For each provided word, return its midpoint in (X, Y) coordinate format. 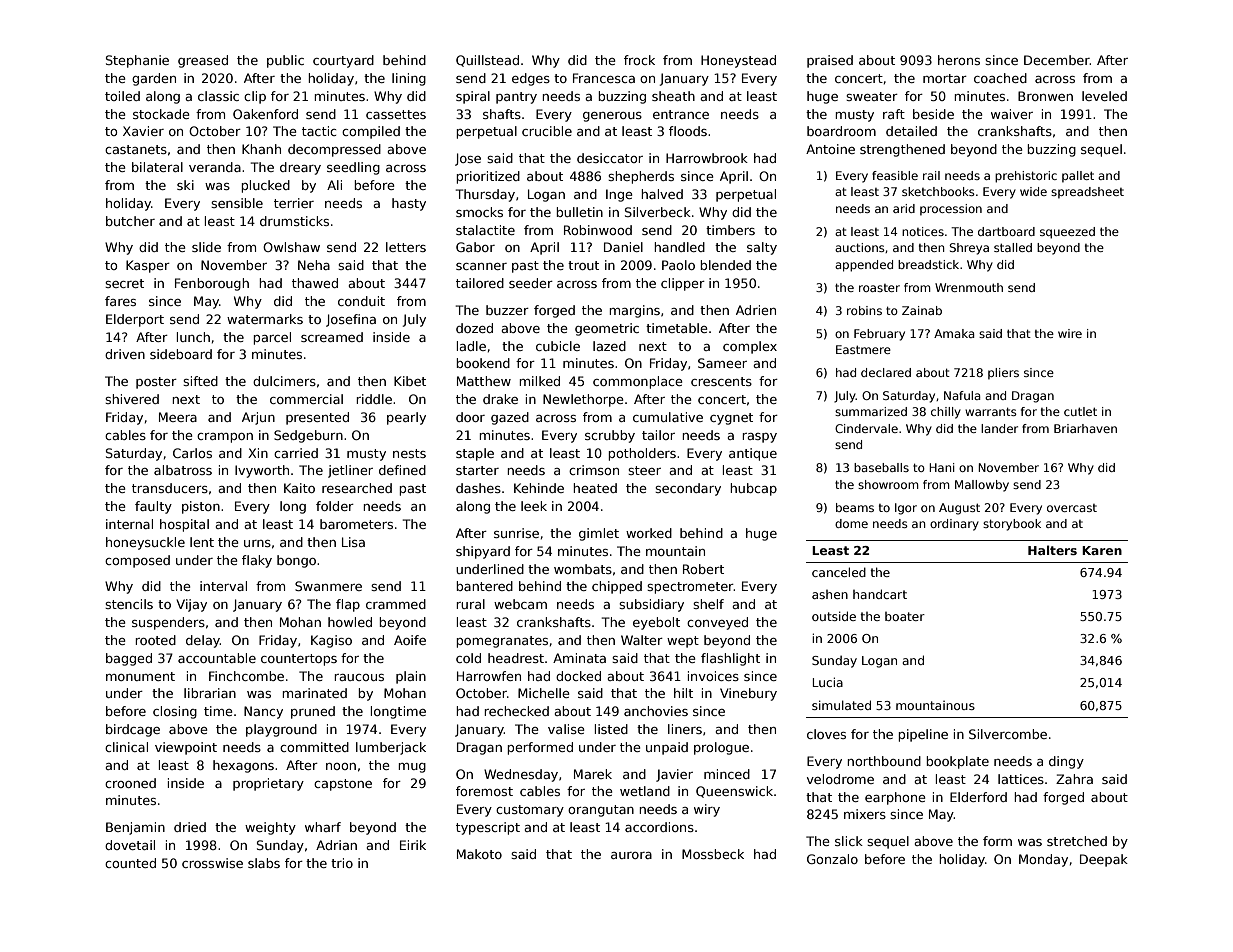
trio (342, 863)
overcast (1072, 508)
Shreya (969, 249)
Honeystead (738, 61)
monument (140, 676)
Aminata (579, 658)
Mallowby (982, 486)
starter (477, 470)
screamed (332, 337)
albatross (183, 470)
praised (830, 61)
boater (905, 616)
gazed (510, 418)
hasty (409, 204)
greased (203, 61)
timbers (730, 230)
